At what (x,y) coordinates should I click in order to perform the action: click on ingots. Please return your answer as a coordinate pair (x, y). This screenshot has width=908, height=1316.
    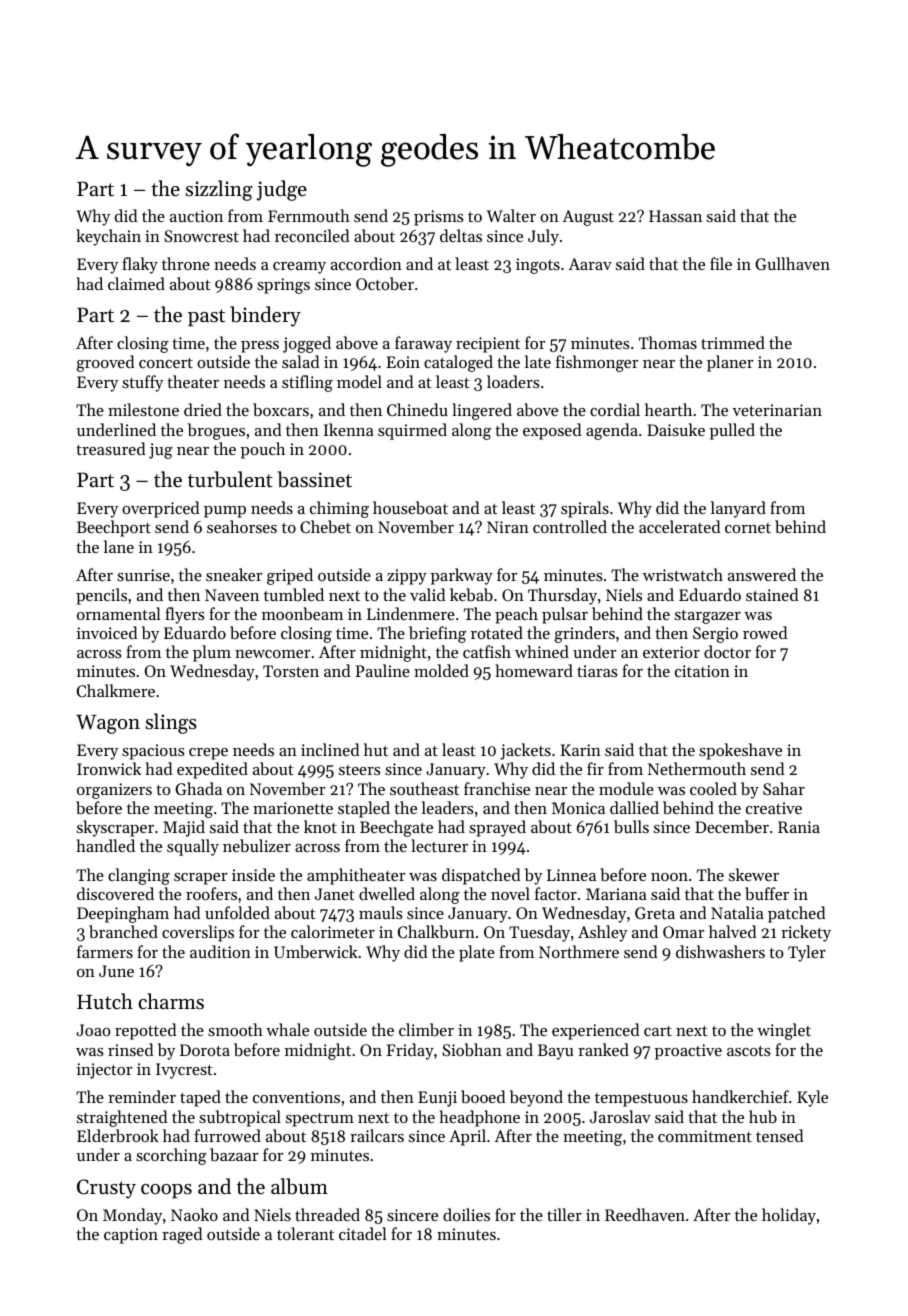
    Looking at the image, I should click on (538, 266).
